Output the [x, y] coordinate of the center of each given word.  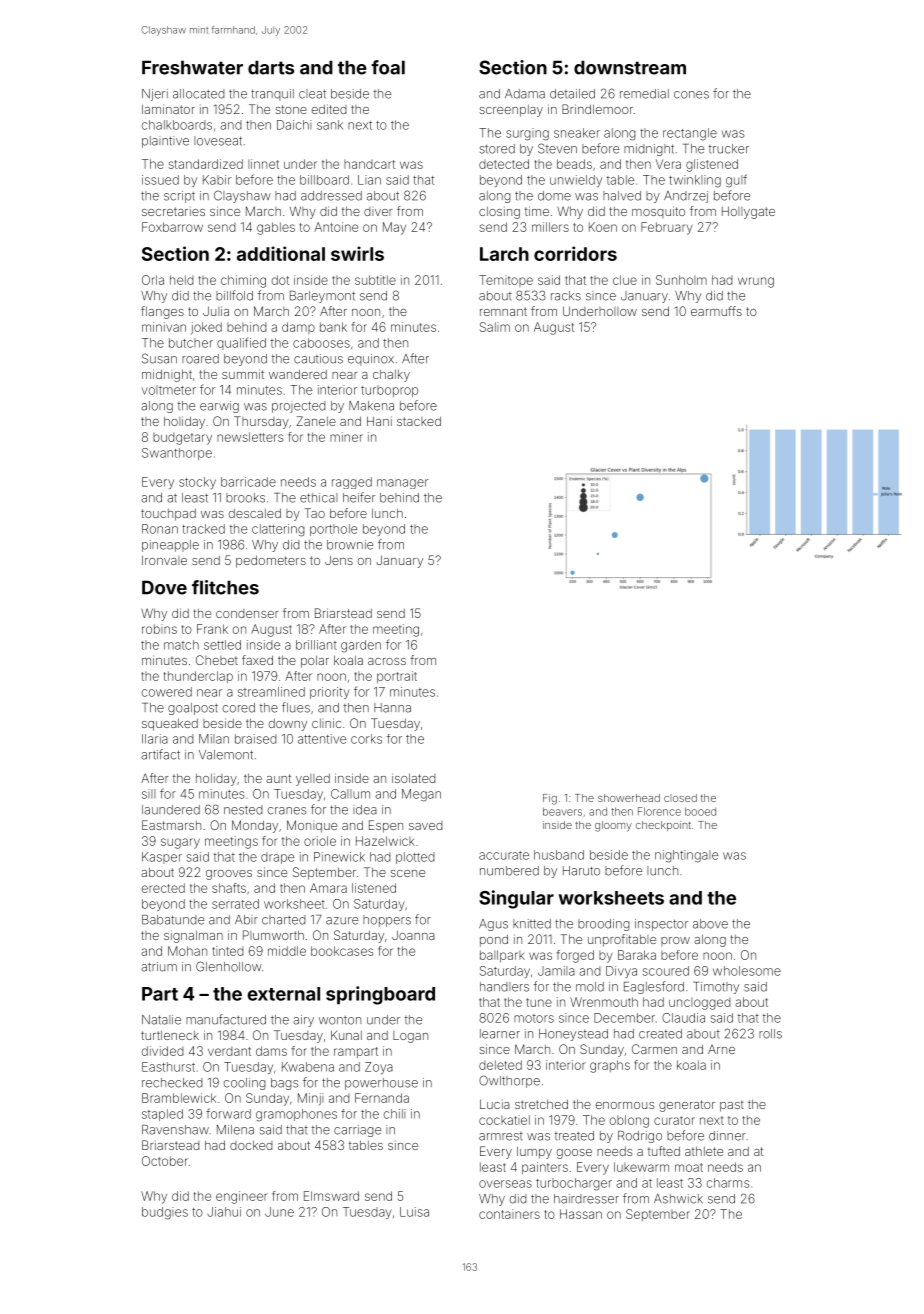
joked [206, 328]
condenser [247, 613]
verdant [229, 1051]
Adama [525, 94]
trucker [729, 149]
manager [402, 484]
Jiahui [224, 1212]
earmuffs [716, 311]
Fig [550, 799]
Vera [668, 164]
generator [687, 1106]
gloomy [613, 826]
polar [315, 661]
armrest [501, 1136]
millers [550, 227]
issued [160, 180]
